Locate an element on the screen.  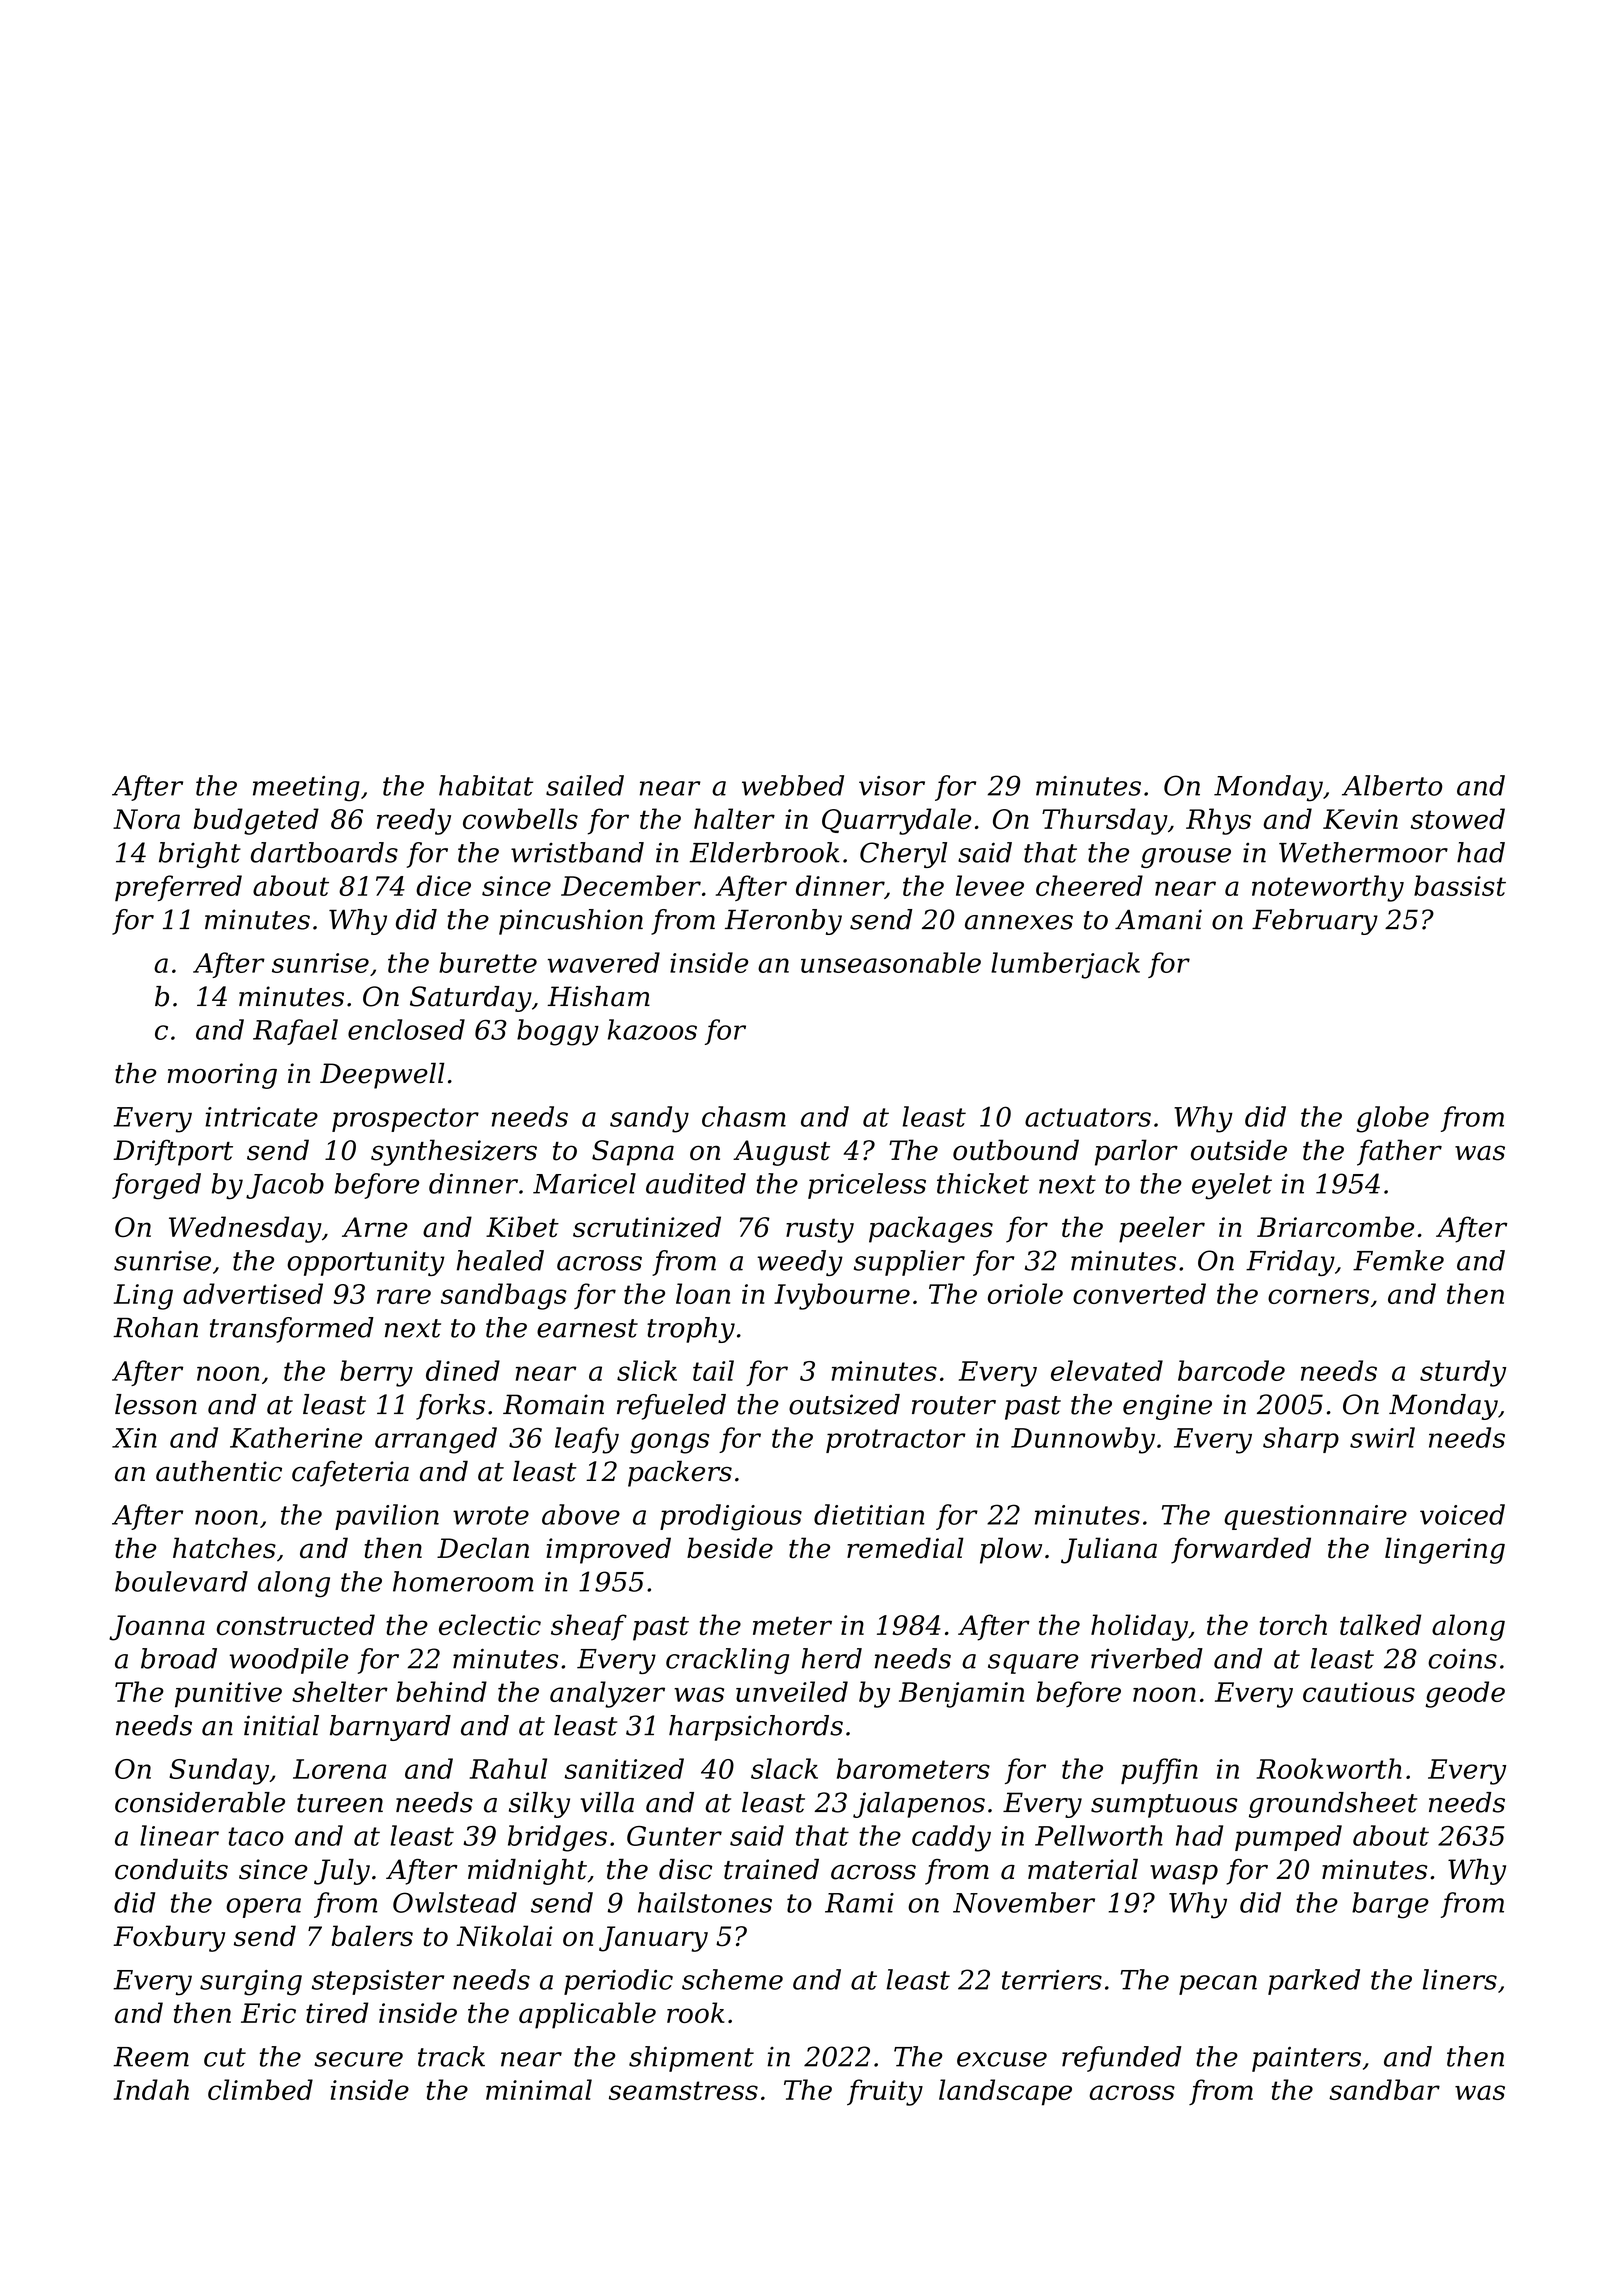
loan is located at coordinates (703, 1293).
